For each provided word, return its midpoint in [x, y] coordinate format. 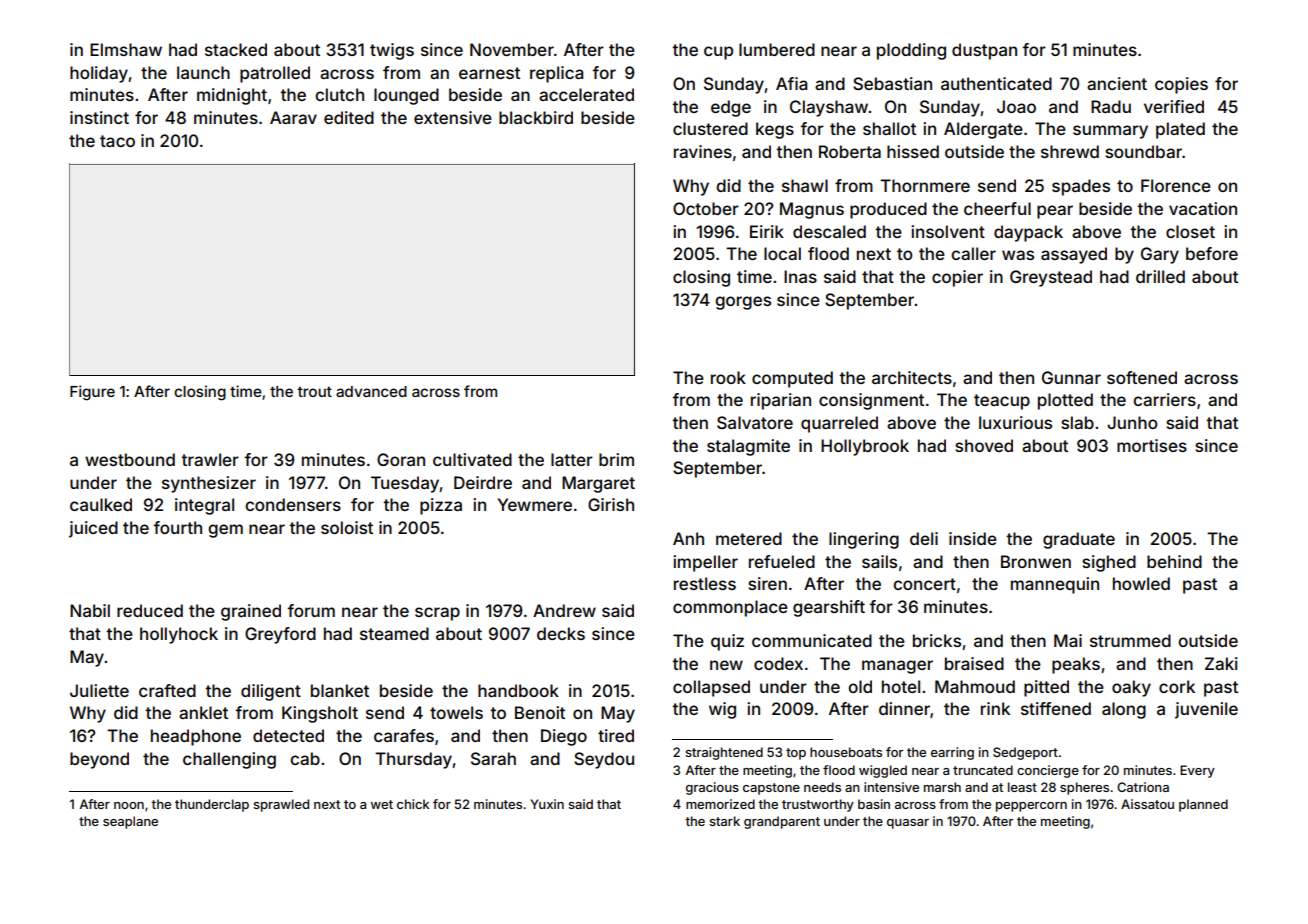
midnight [232, 96]
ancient [1117, 83]
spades [1081, 187]
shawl [805, 185]
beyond [99, 760]
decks [561, 633]
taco [117, 141]
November [512, 49]
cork [1177, 686]
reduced [150, 610]
